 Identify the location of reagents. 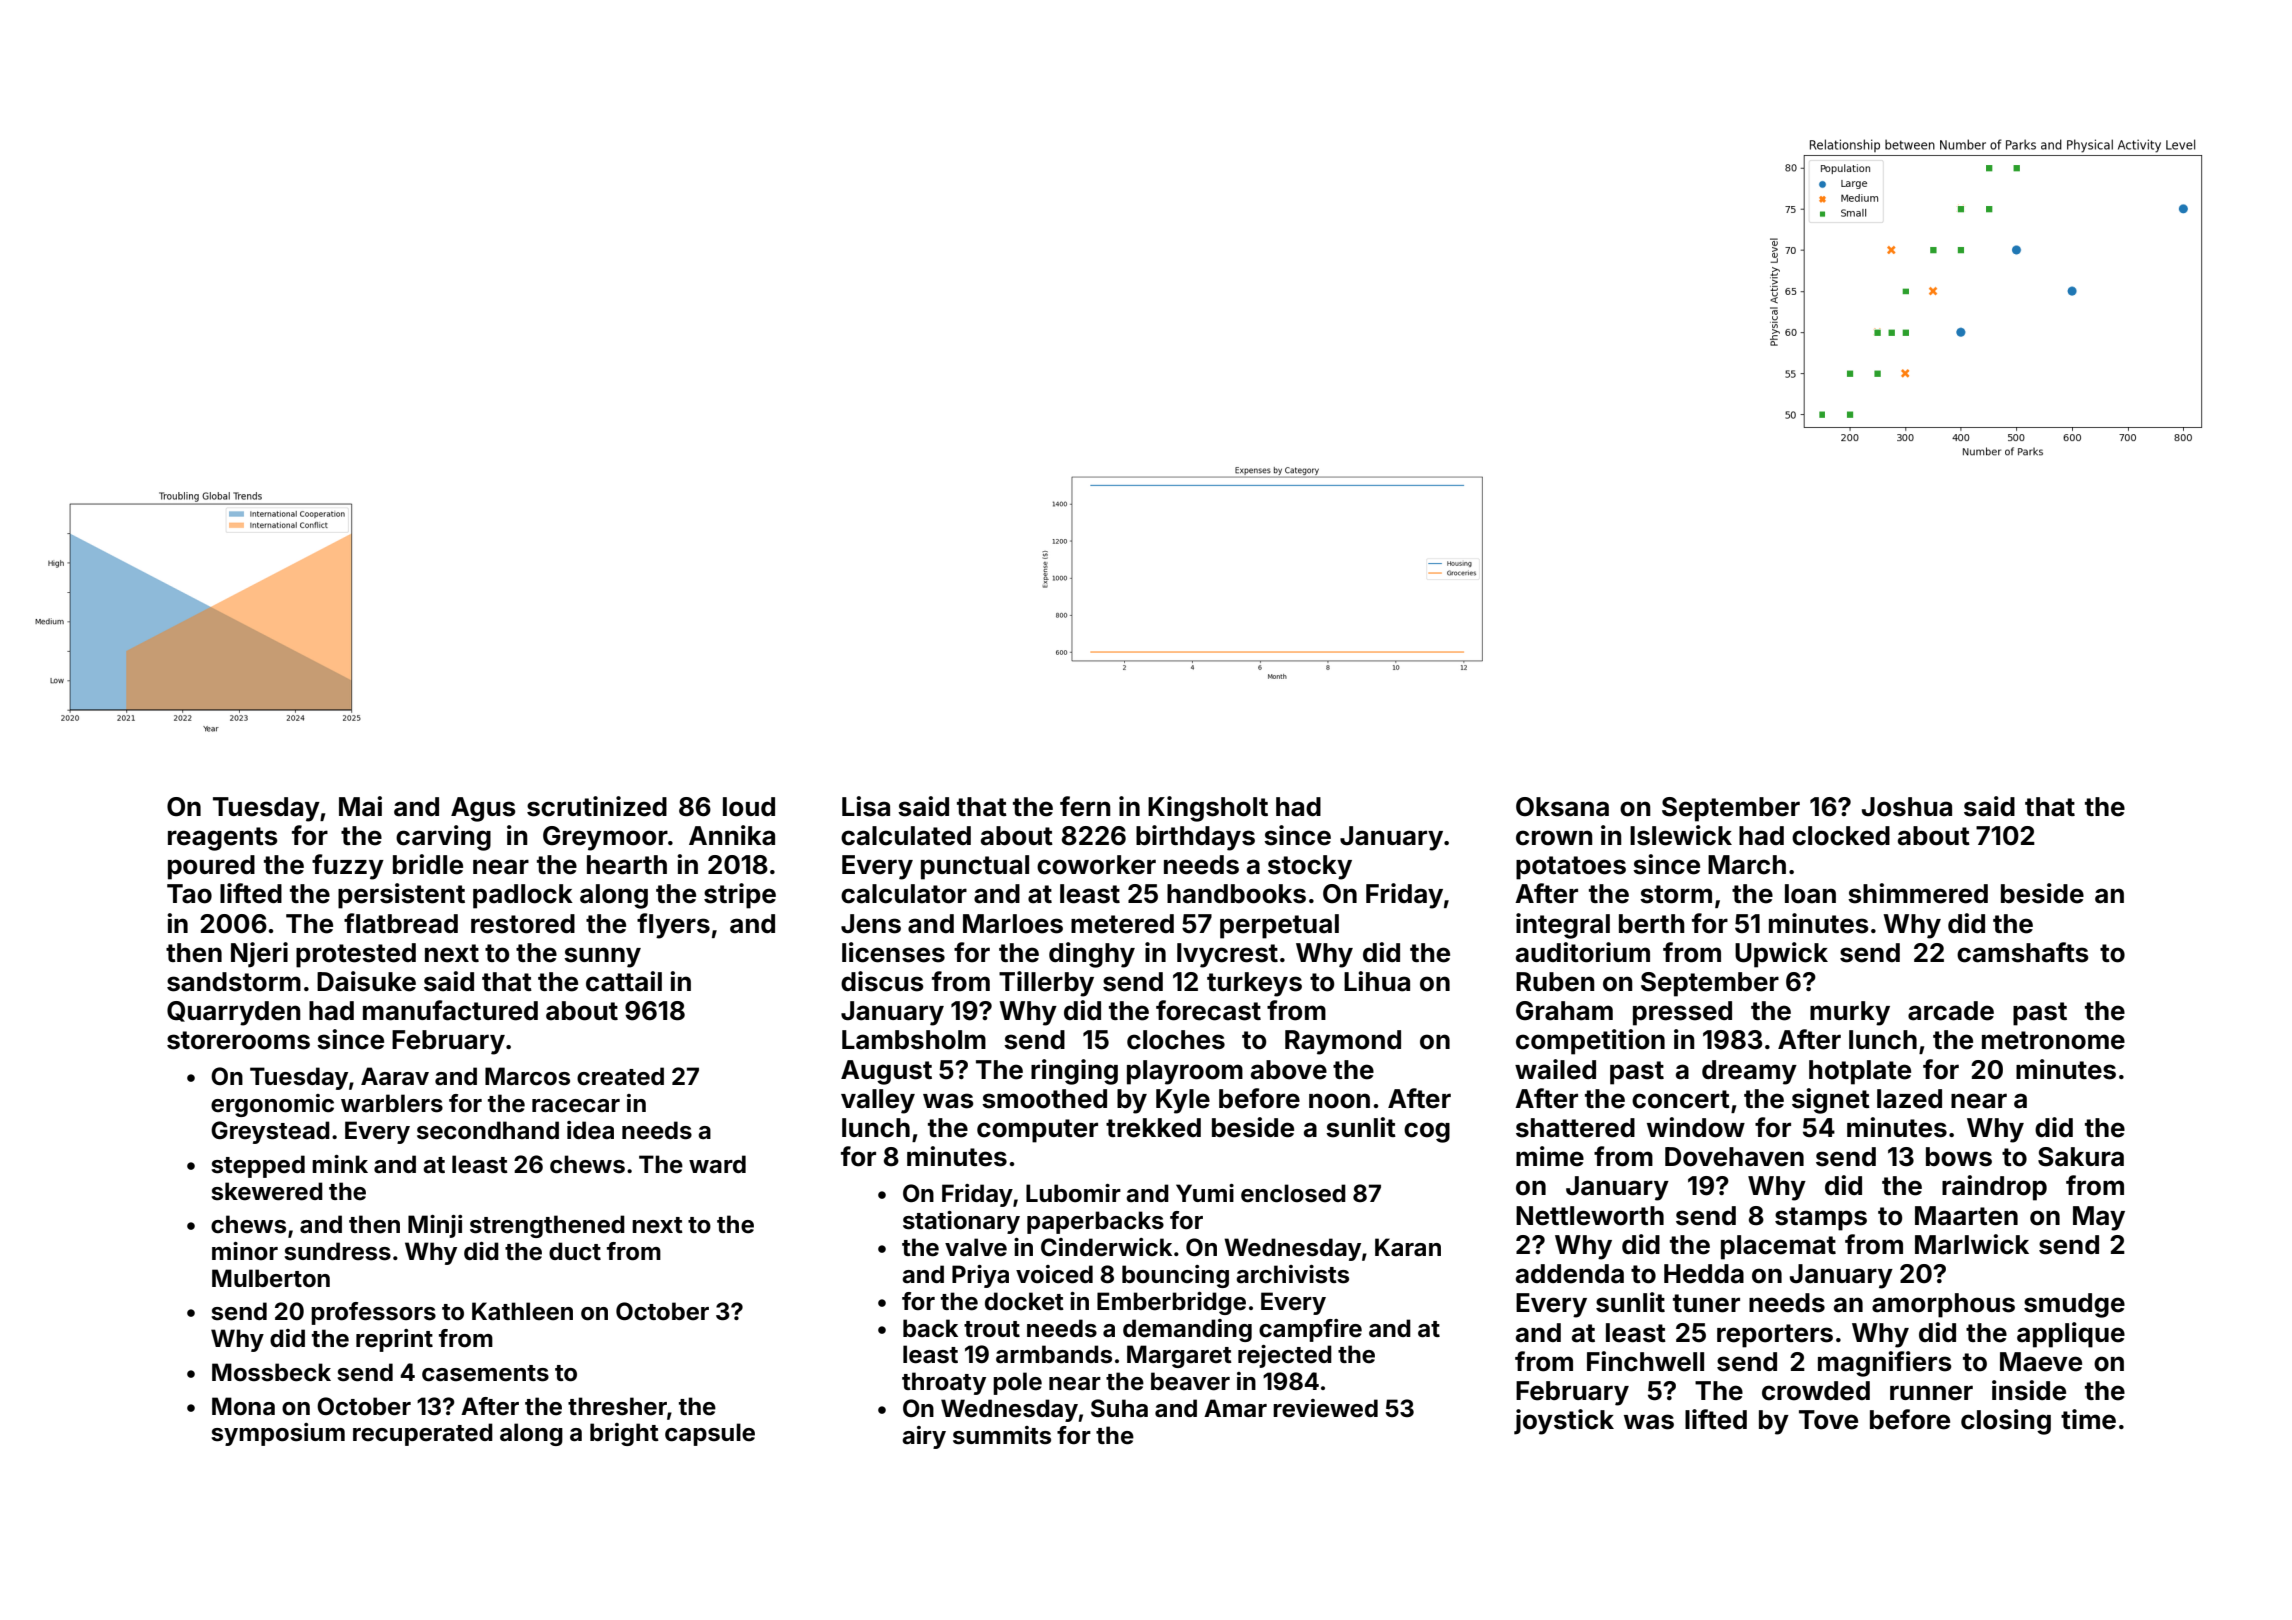
(223, 839).
